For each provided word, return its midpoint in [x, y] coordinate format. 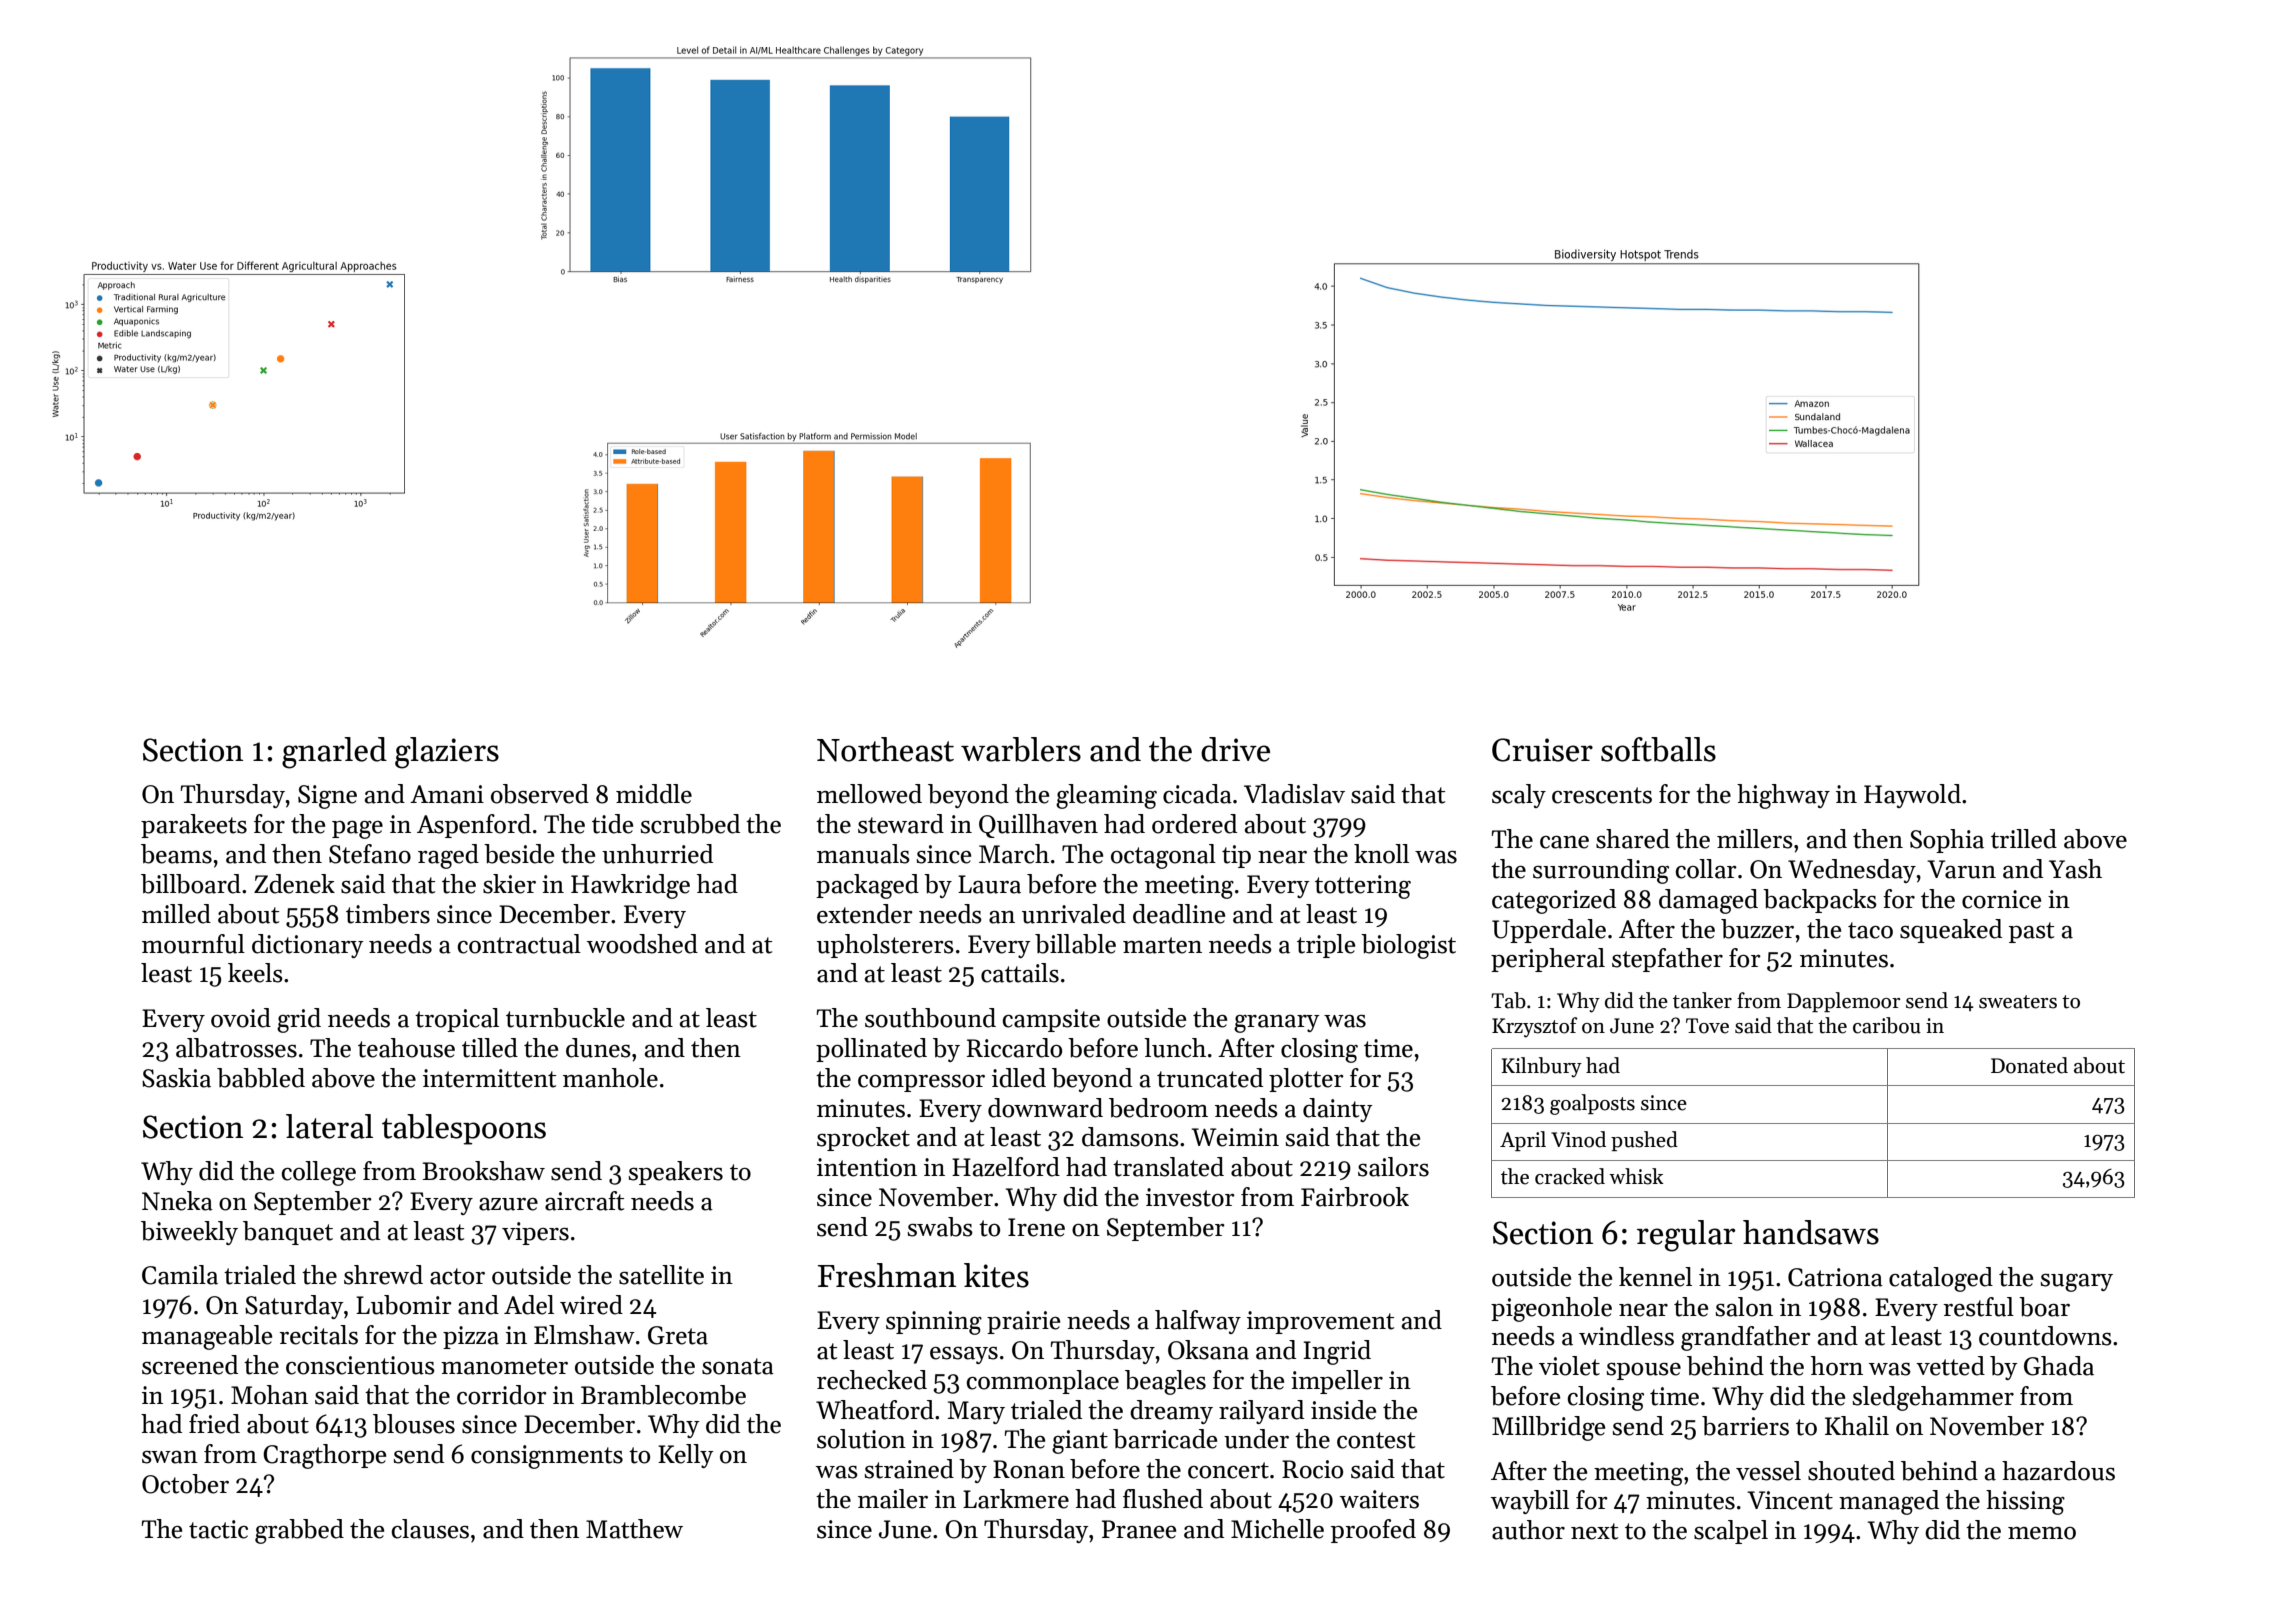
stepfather [1667, 960]
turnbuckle [565, 1018]
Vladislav [1294, 794]
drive [1235, 749]
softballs [1658, 749]
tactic [218, 1529]
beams [176, 854]
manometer [504, 1366]
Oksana [1208, 1350]
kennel [1655, 1277]
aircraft [584, 1201]
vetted [1950, 1366]
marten [1162, 945]
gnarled [334, 753]
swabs [940, 1227]
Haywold [1912, 796]
